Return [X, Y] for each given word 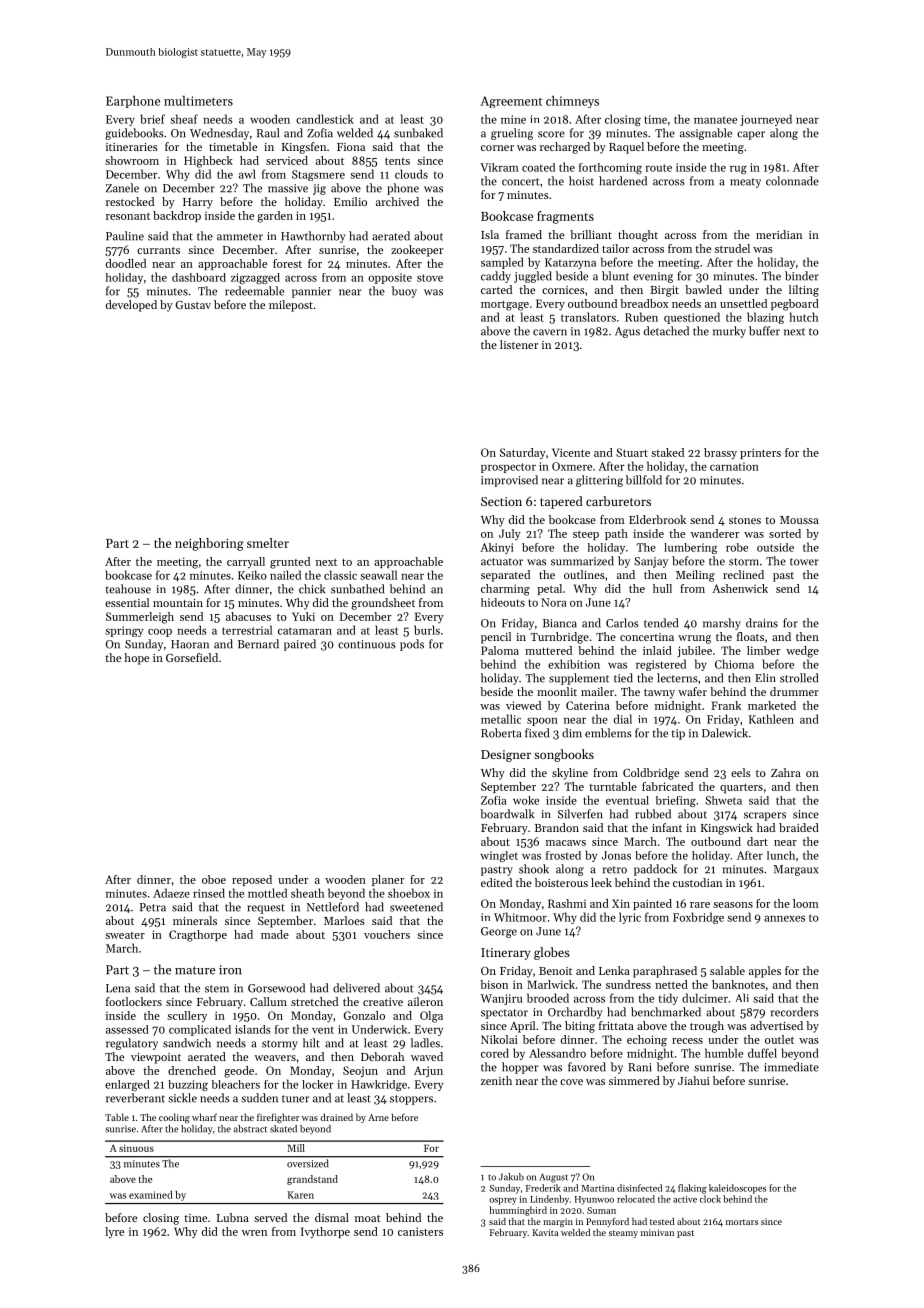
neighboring [209, 544]
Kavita [545, 1232]
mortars [742, 1222]
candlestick [325, 119]
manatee [715, 120]
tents [397, 161]
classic [340, 575]
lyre [114, 1232]
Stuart [632, 452]
